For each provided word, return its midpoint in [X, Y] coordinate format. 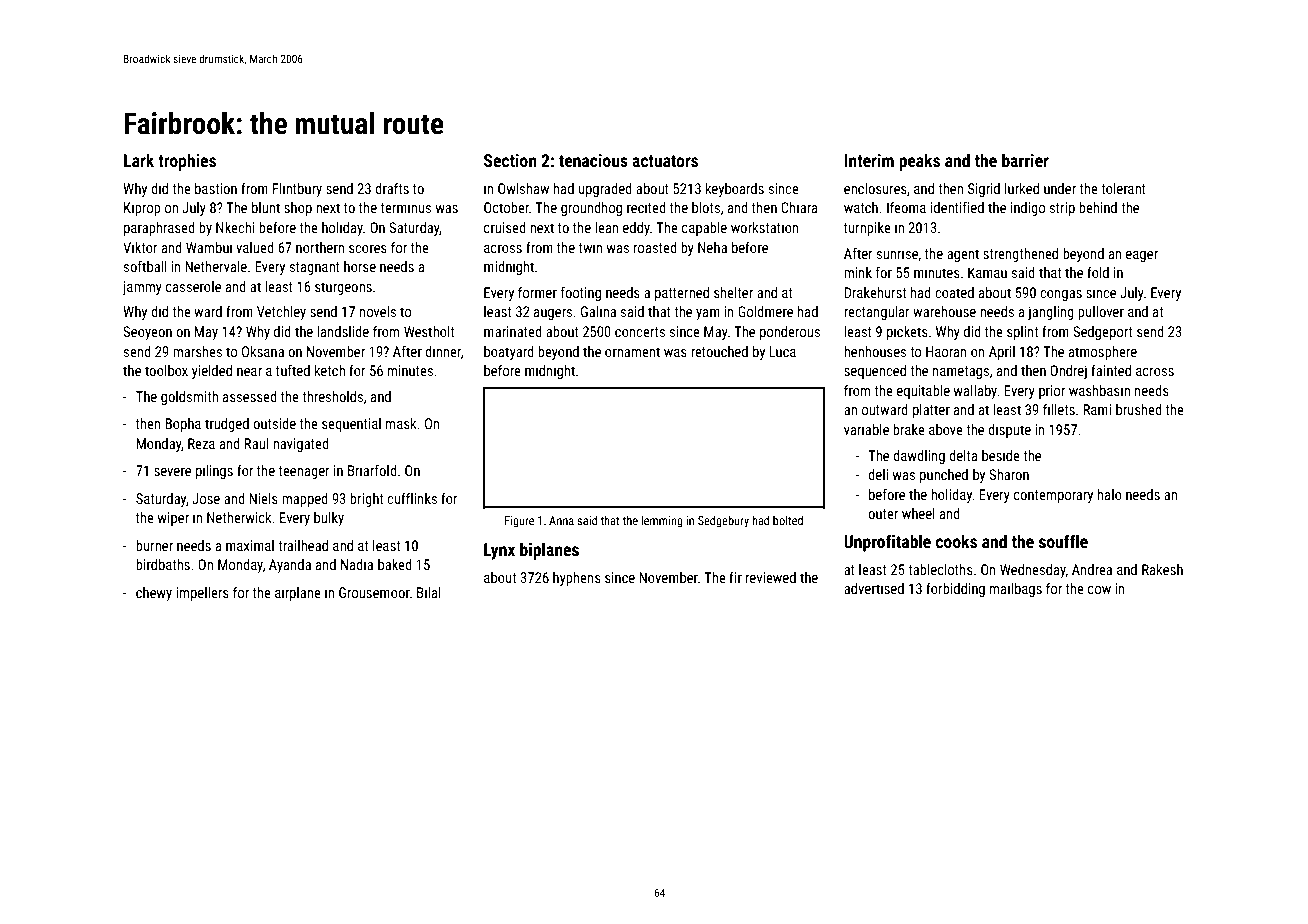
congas [1061, 295]
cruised [505, 227]
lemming [662, 521]
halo [1110, 494]
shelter [733, 292]
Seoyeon [147, 333]
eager [1142, 256]
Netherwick [239, 517]
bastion [216, 188]
